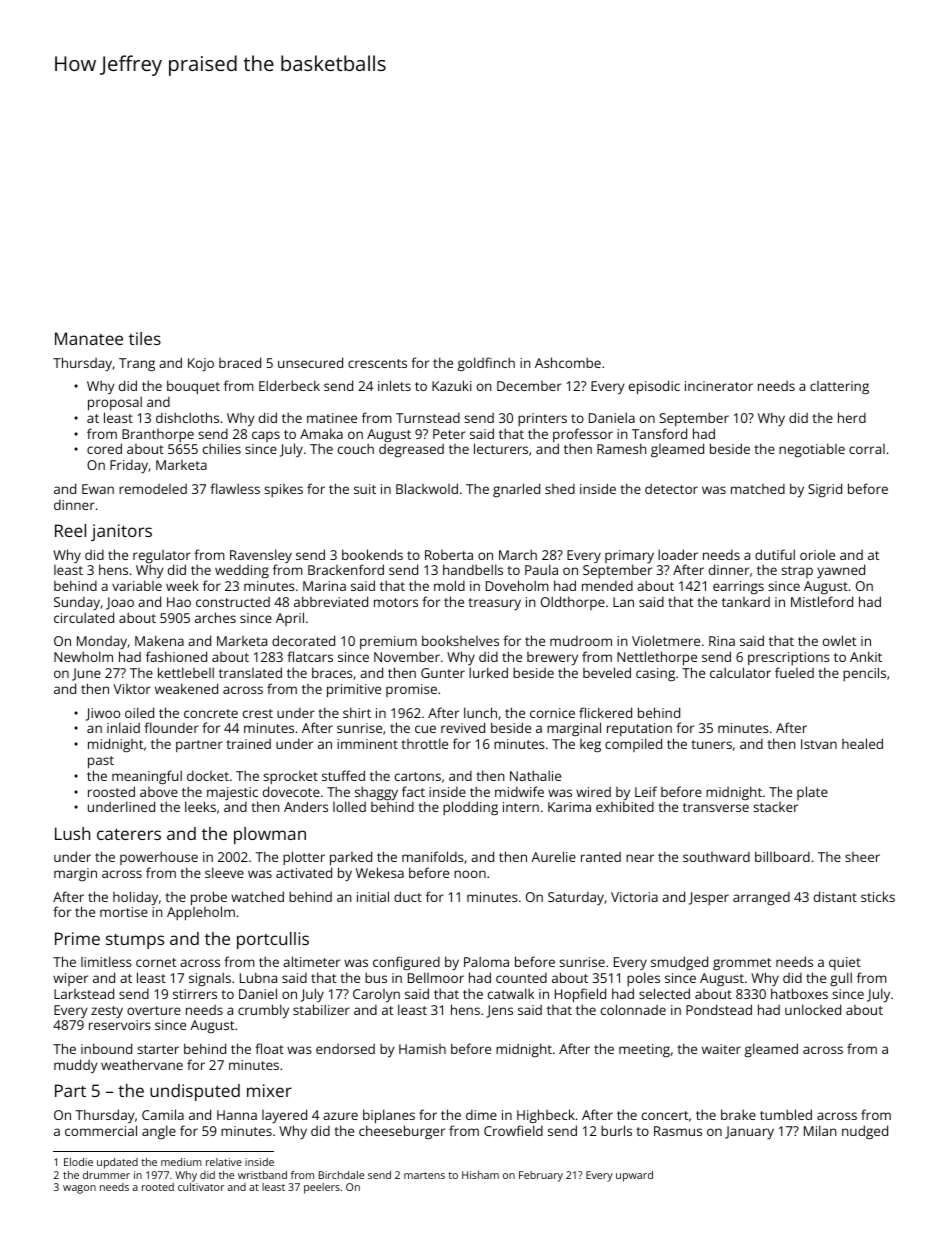  What do you see at coordinates (321, 433) in the image?
I see `Amaka` at bounding box center [321, 433].
